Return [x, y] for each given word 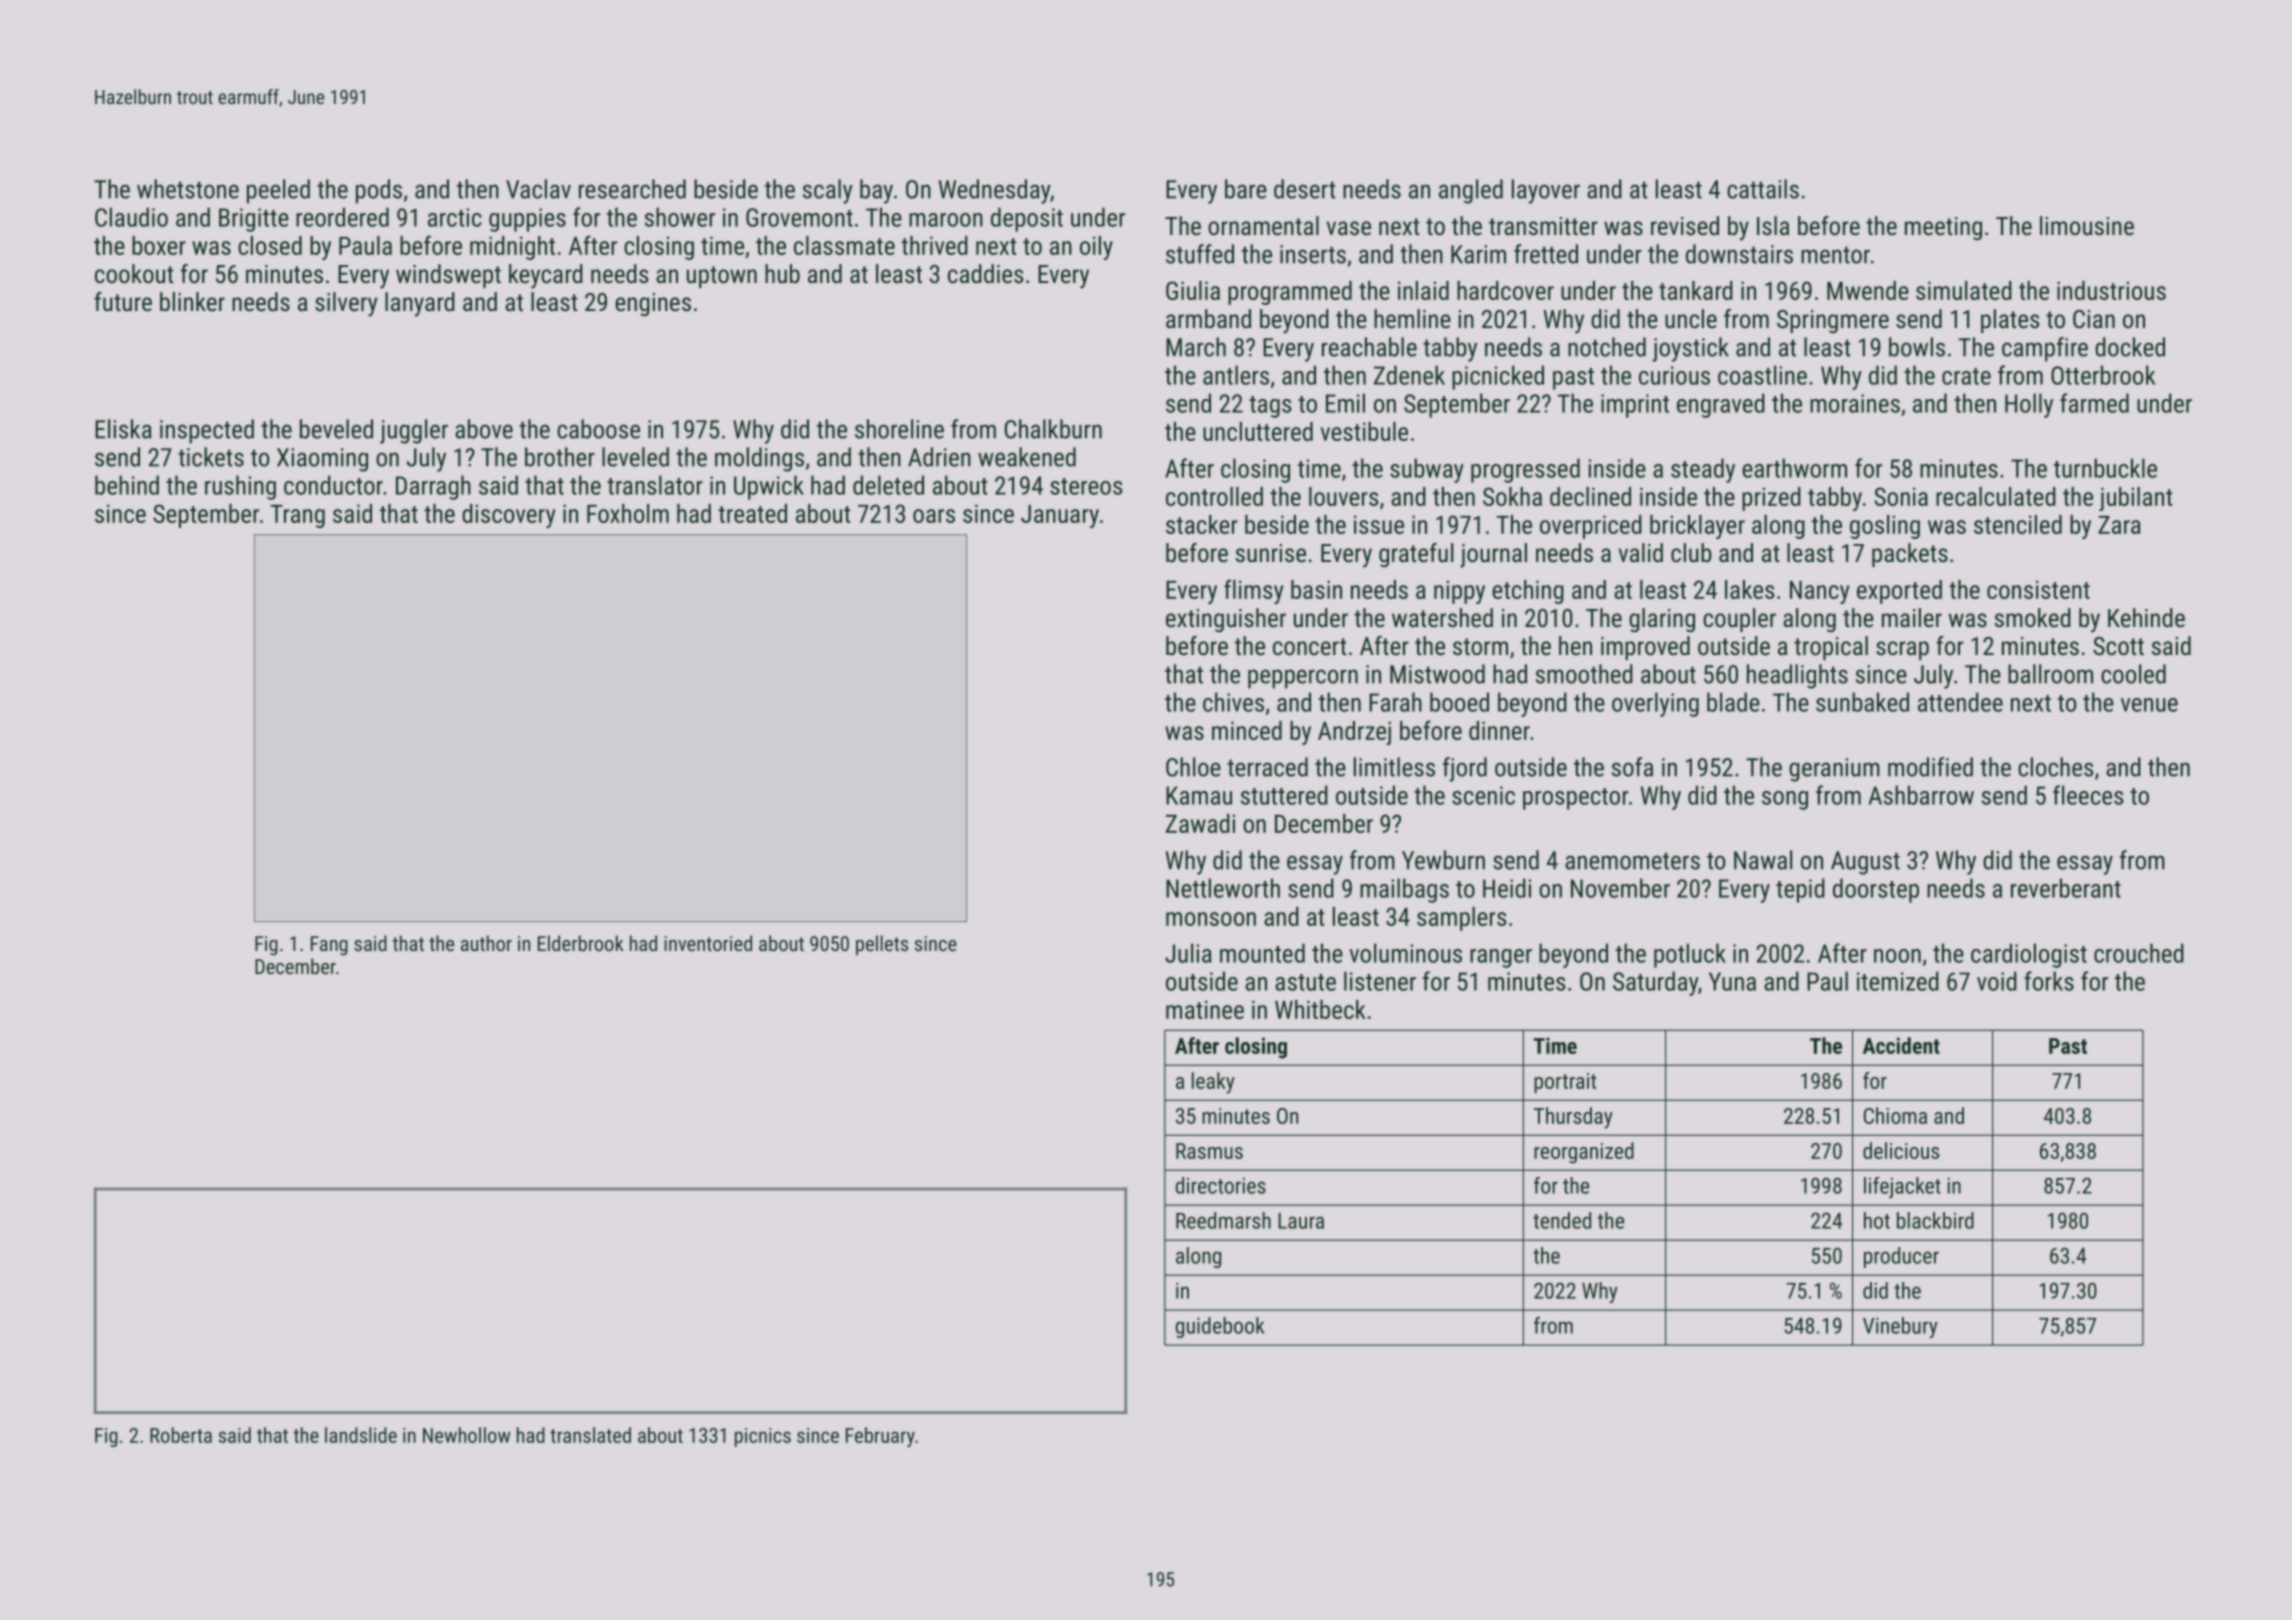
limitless [1394, 767]
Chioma [1895, 1115]
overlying [1655, 704]
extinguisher [1226, 620]
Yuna [1732, 981]
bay [876, 191]
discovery [508, 516]
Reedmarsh [1223, 1220]
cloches [2055, 767]
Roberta [181, 1435]
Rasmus [1209, 1151]
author [486, 943]
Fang [329, 946]
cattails [1763, 189]
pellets [882, 945]
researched [632, 189]
